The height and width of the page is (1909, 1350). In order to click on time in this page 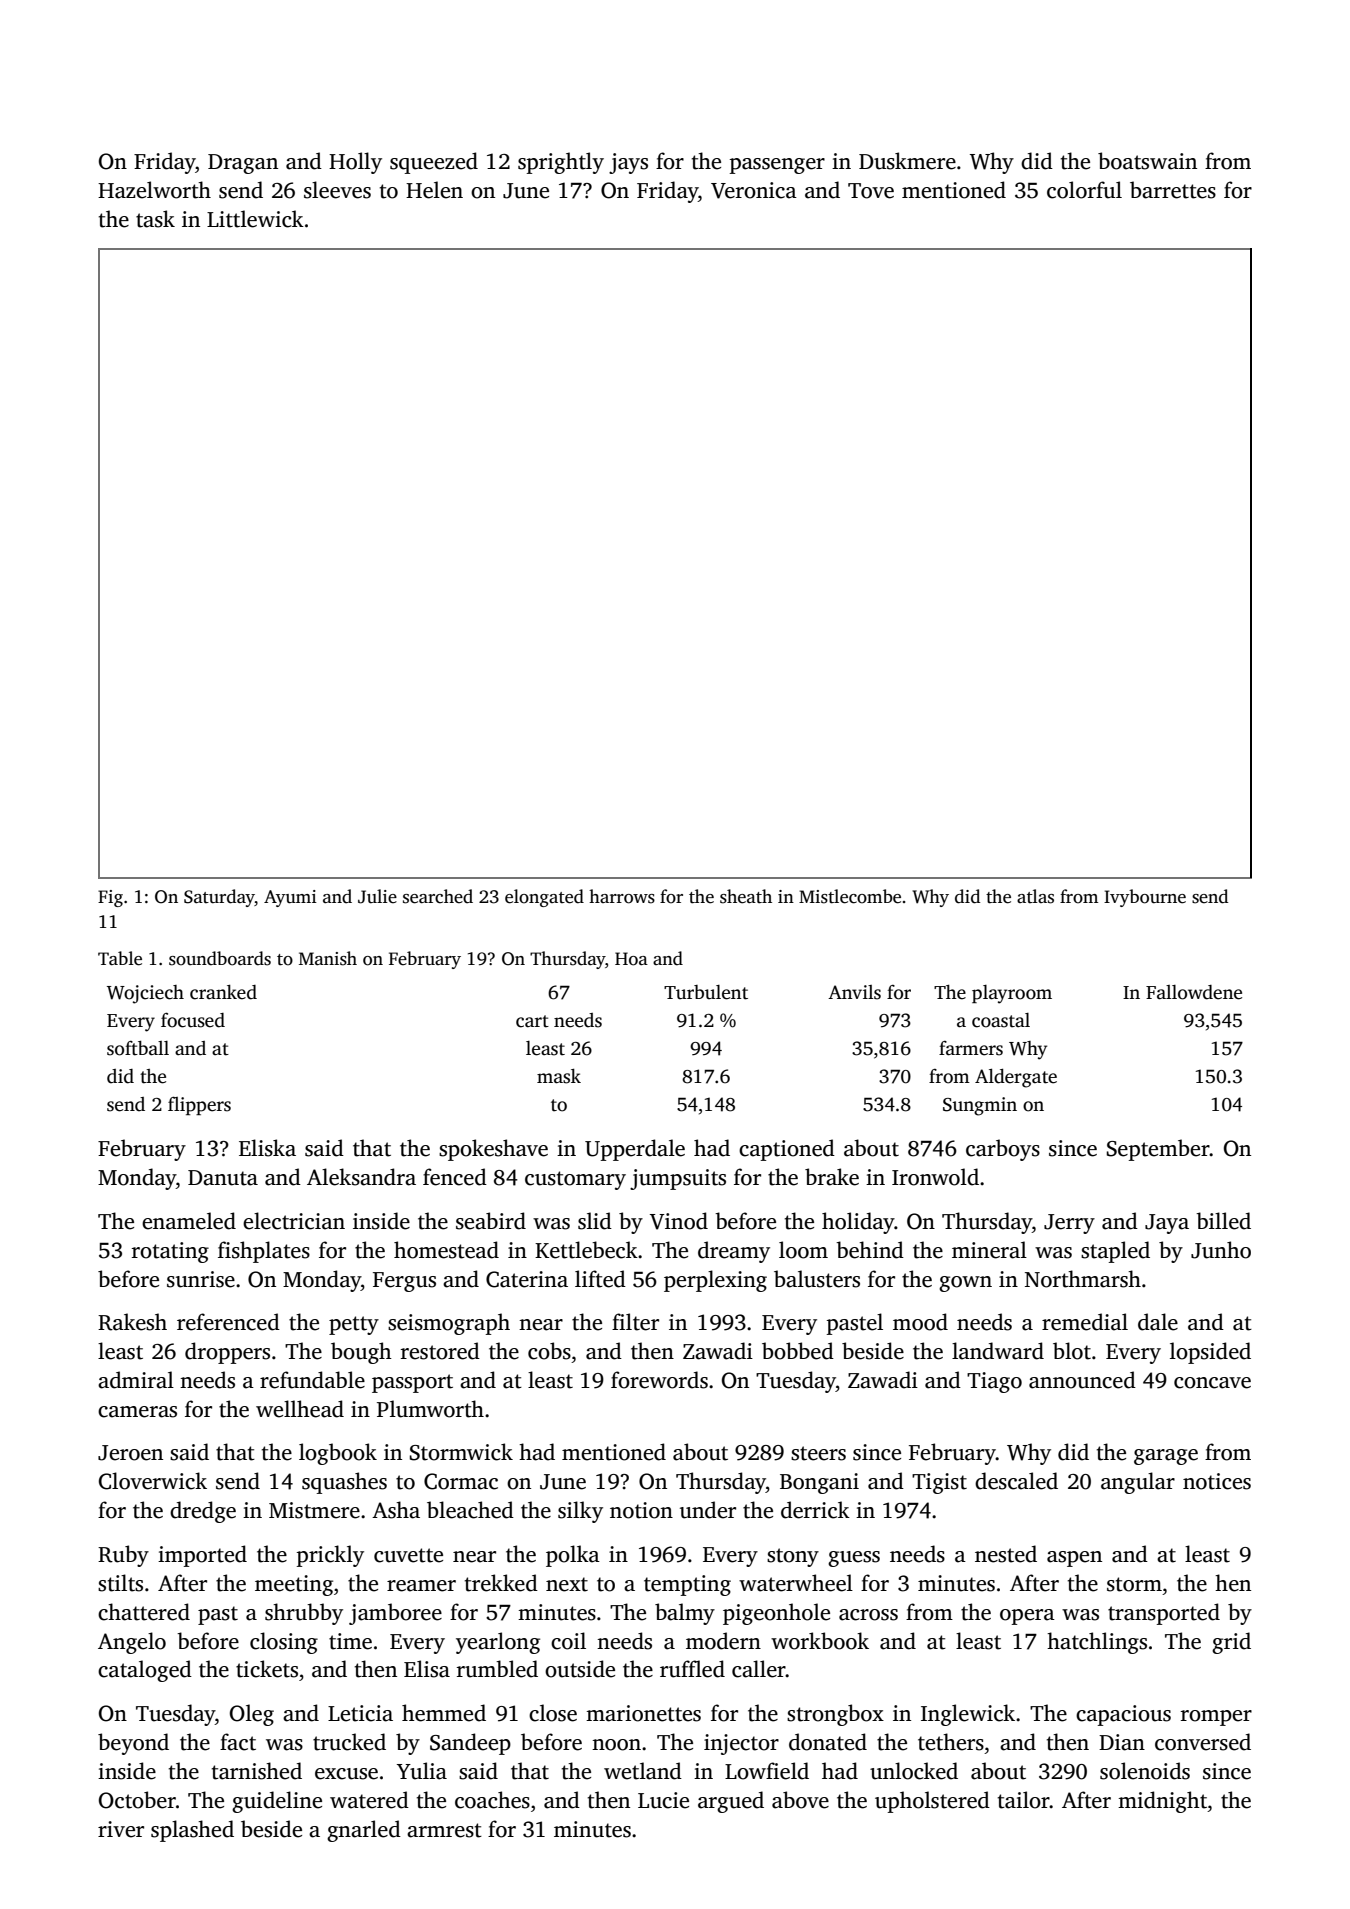, I will do `click(350, 1641)`.
